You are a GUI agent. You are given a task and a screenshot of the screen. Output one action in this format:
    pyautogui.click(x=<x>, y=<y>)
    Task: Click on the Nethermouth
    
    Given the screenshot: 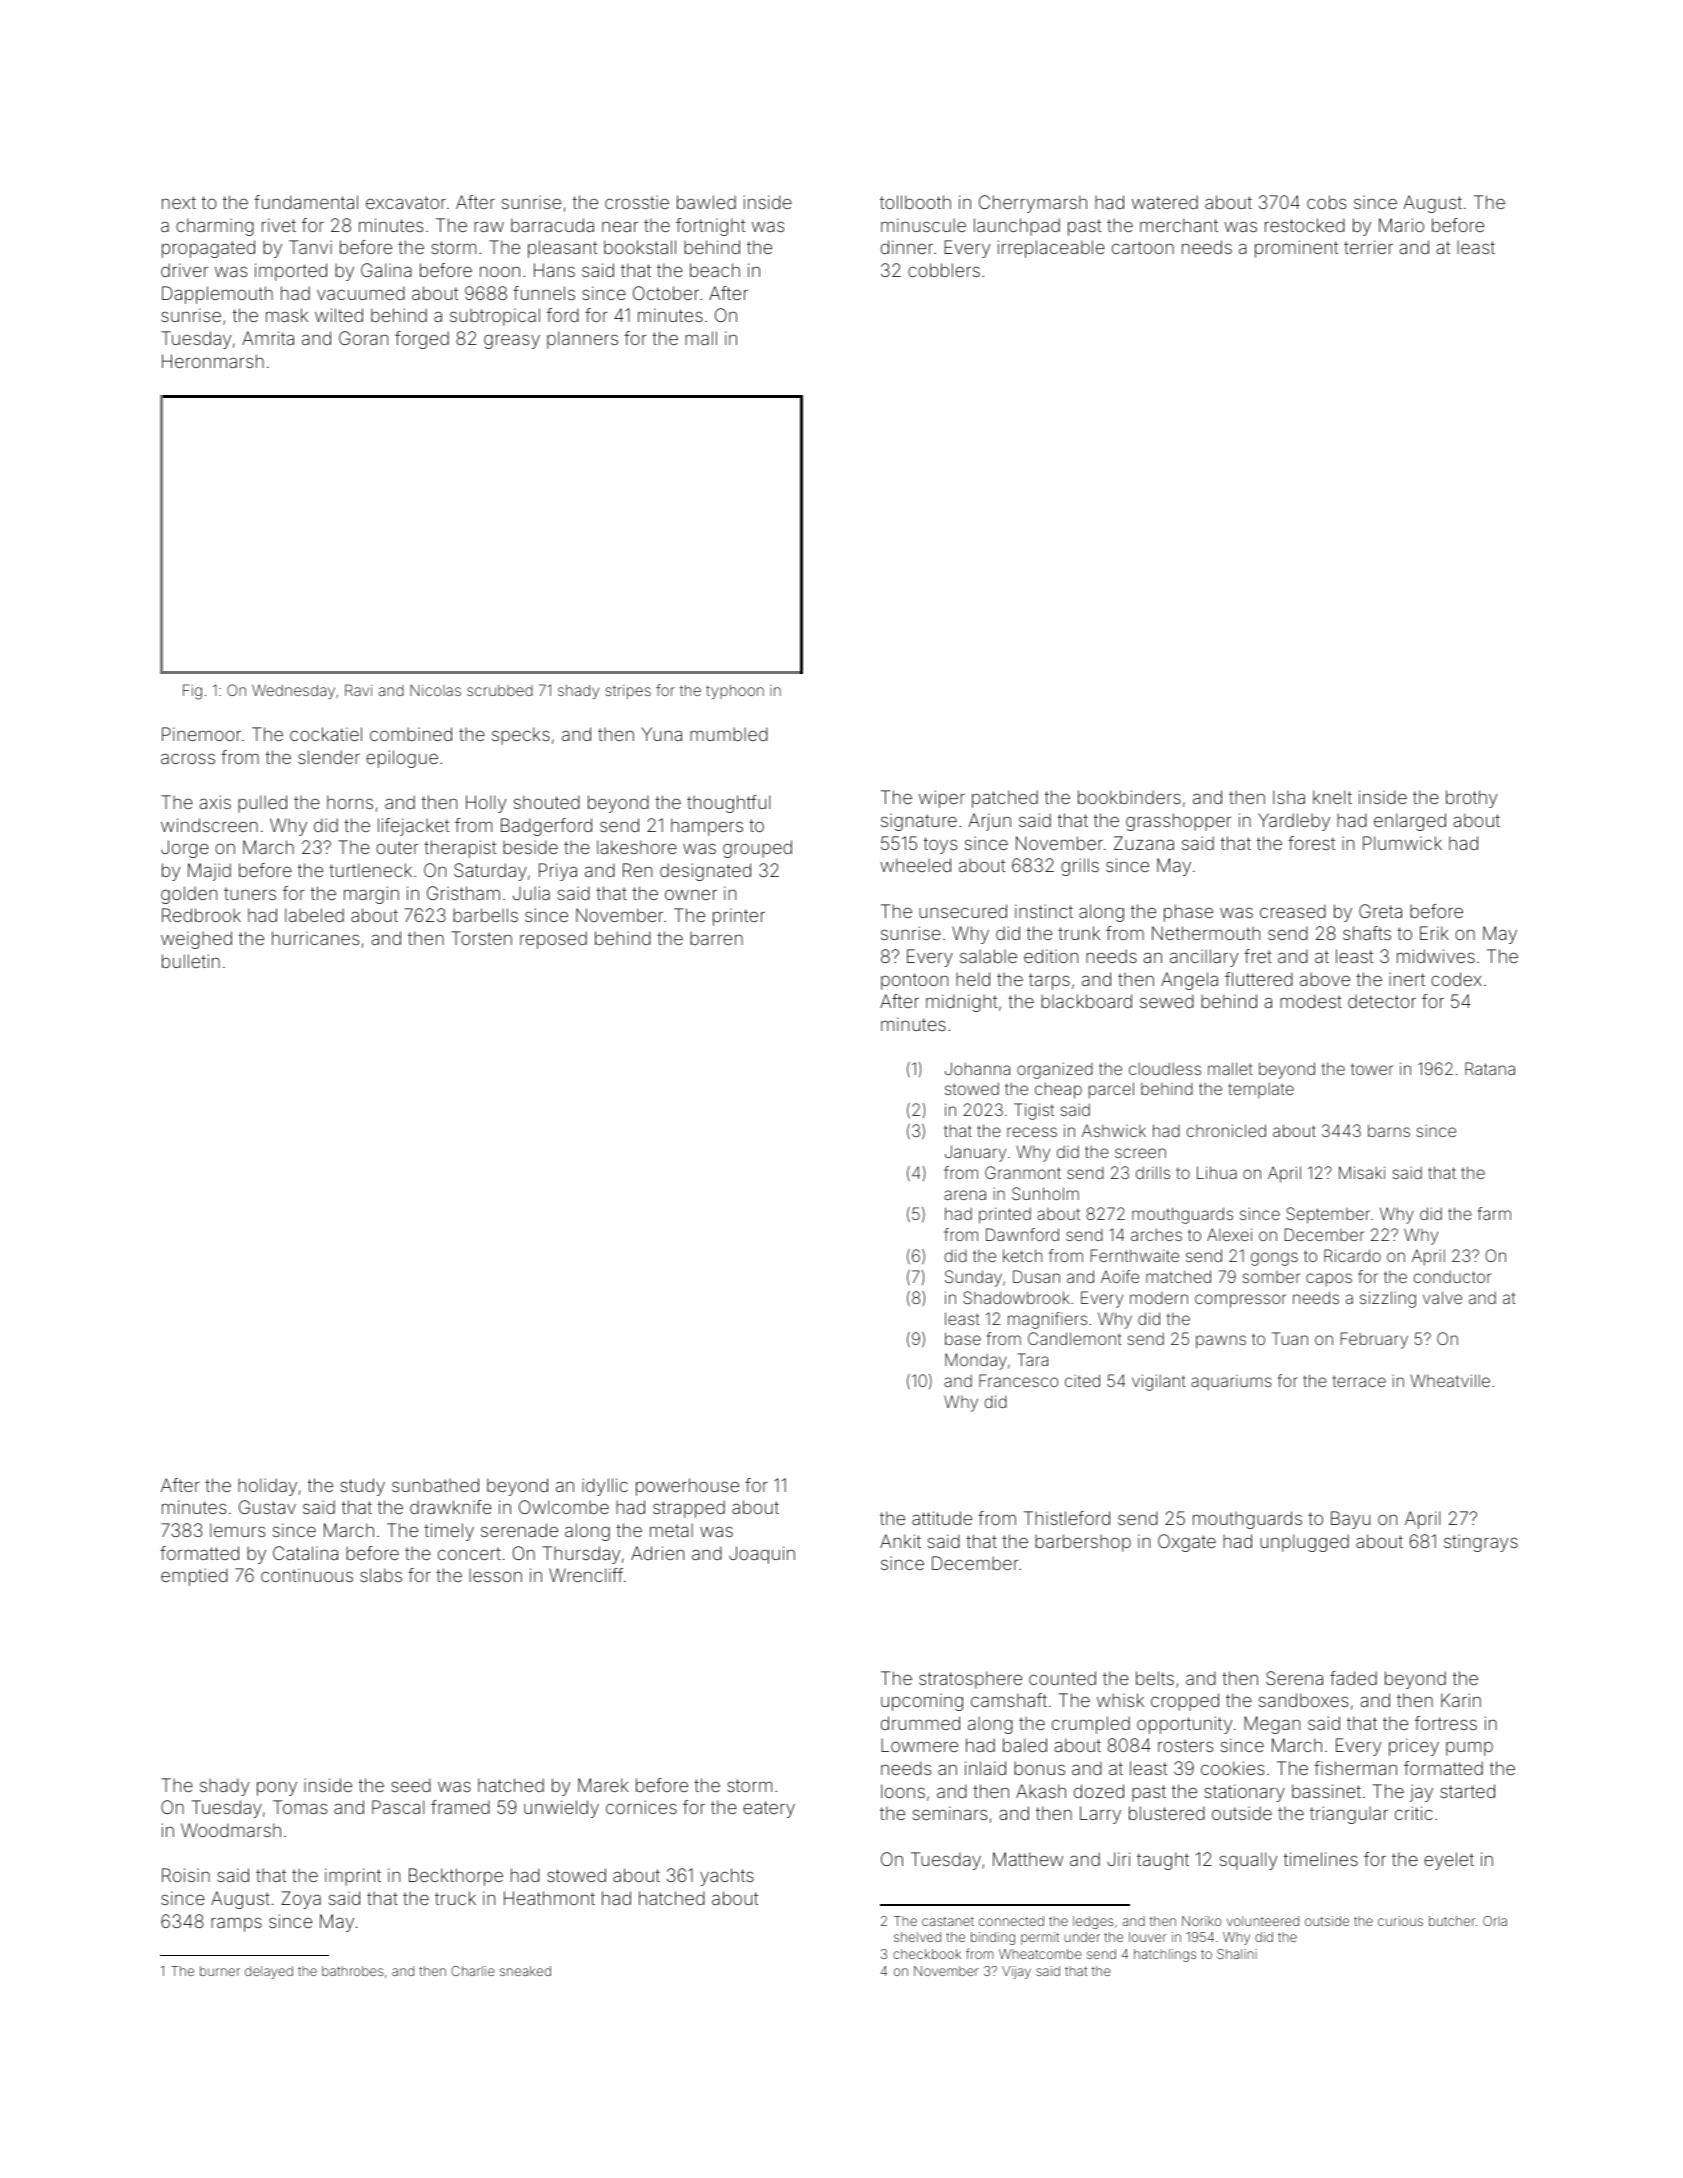 What is the action you would take?
    pyautogui.click(x=1206, y=933)
